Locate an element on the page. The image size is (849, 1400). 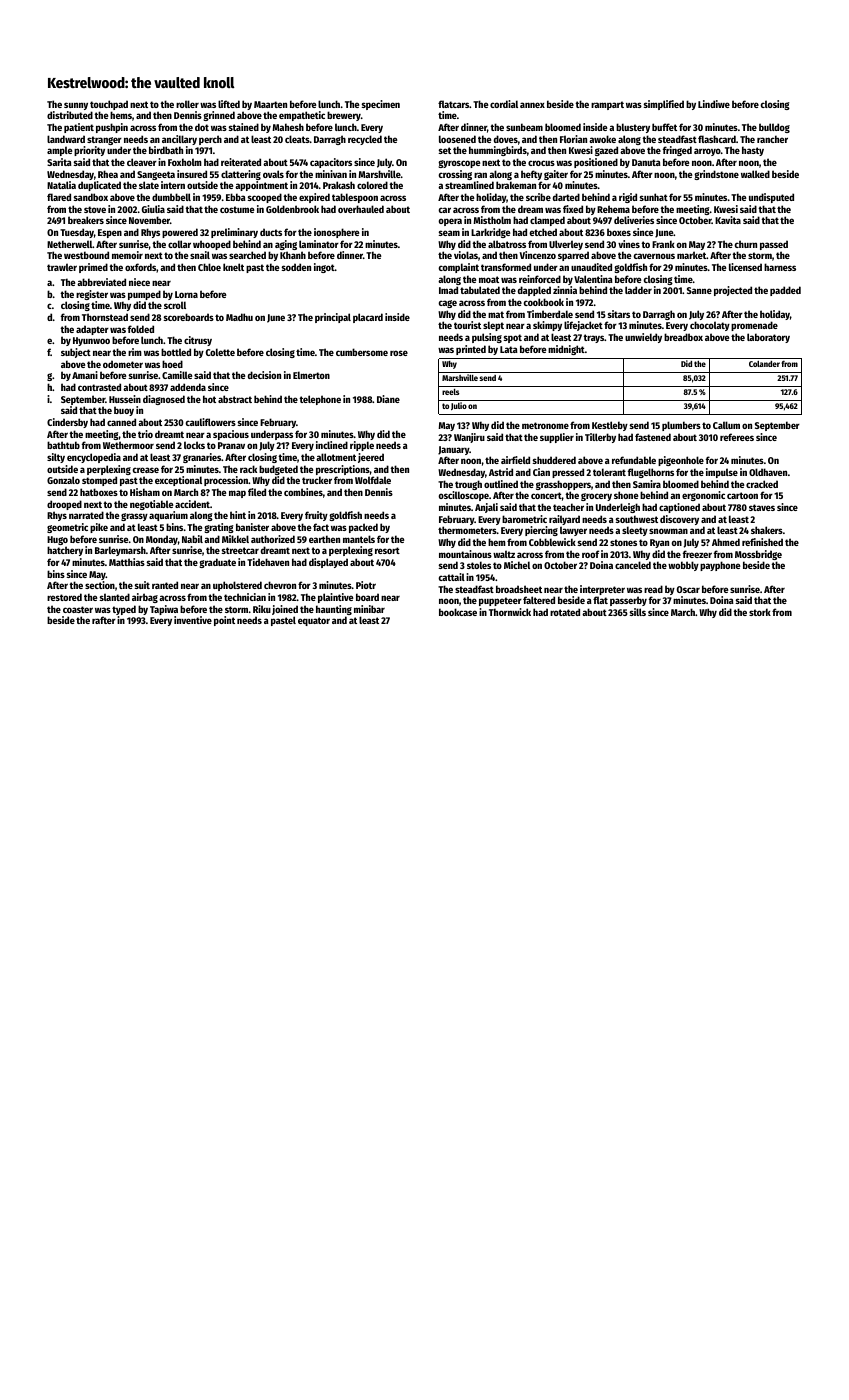
inventive is located at coordinates (193, 620).
